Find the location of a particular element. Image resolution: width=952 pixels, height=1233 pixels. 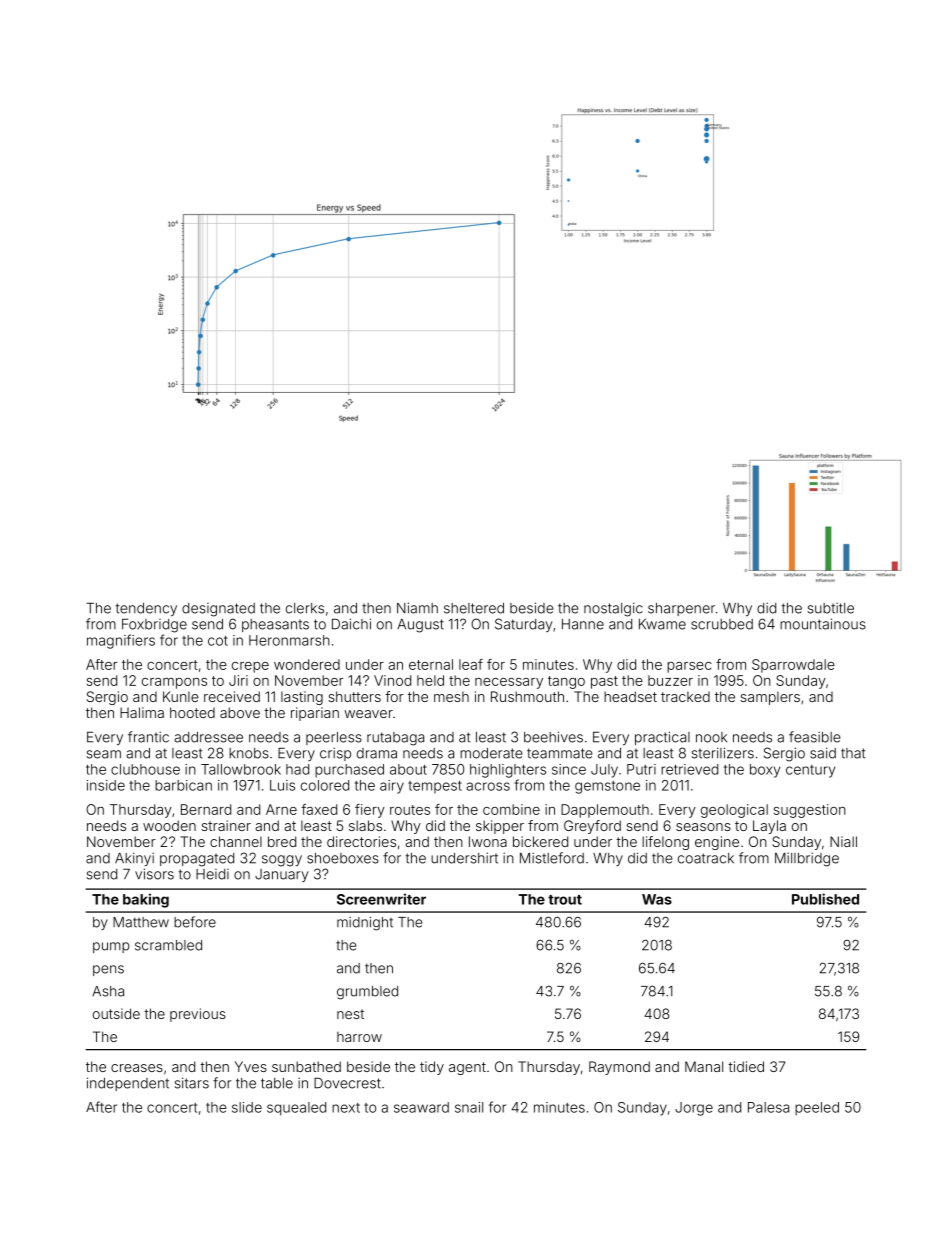

agent is located at coordinates (467, 1068).
